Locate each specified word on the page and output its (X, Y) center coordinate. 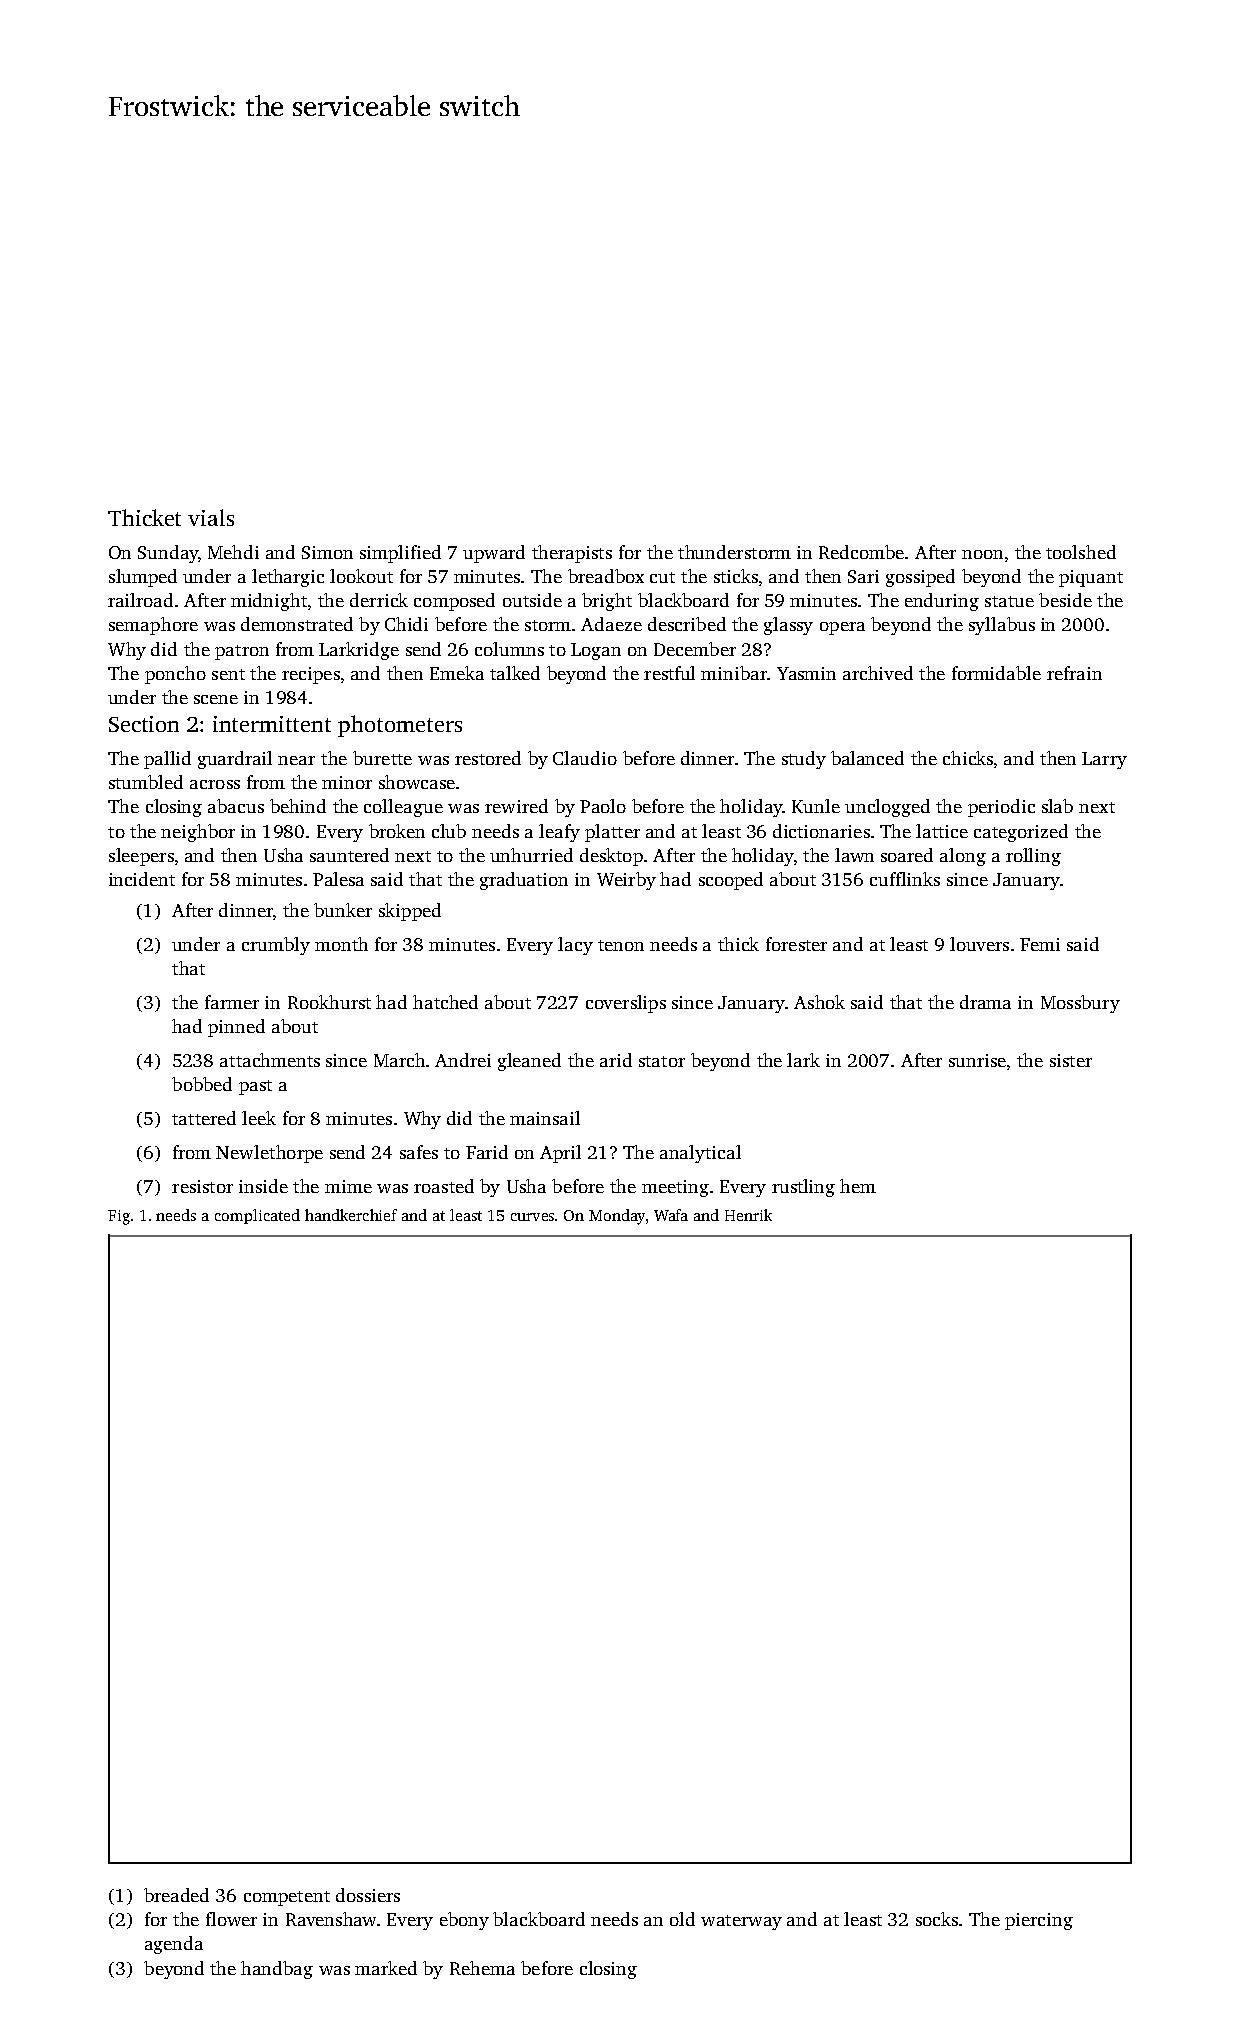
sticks (736, 576)
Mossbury (1080, 1004)
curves (532, 1217)
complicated (257, 1216)
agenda (174, 1945)
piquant (1091, 578)
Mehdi (233, 552)
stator (662, 1061)
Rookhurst (329, 1002)
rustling (803, 1188)
